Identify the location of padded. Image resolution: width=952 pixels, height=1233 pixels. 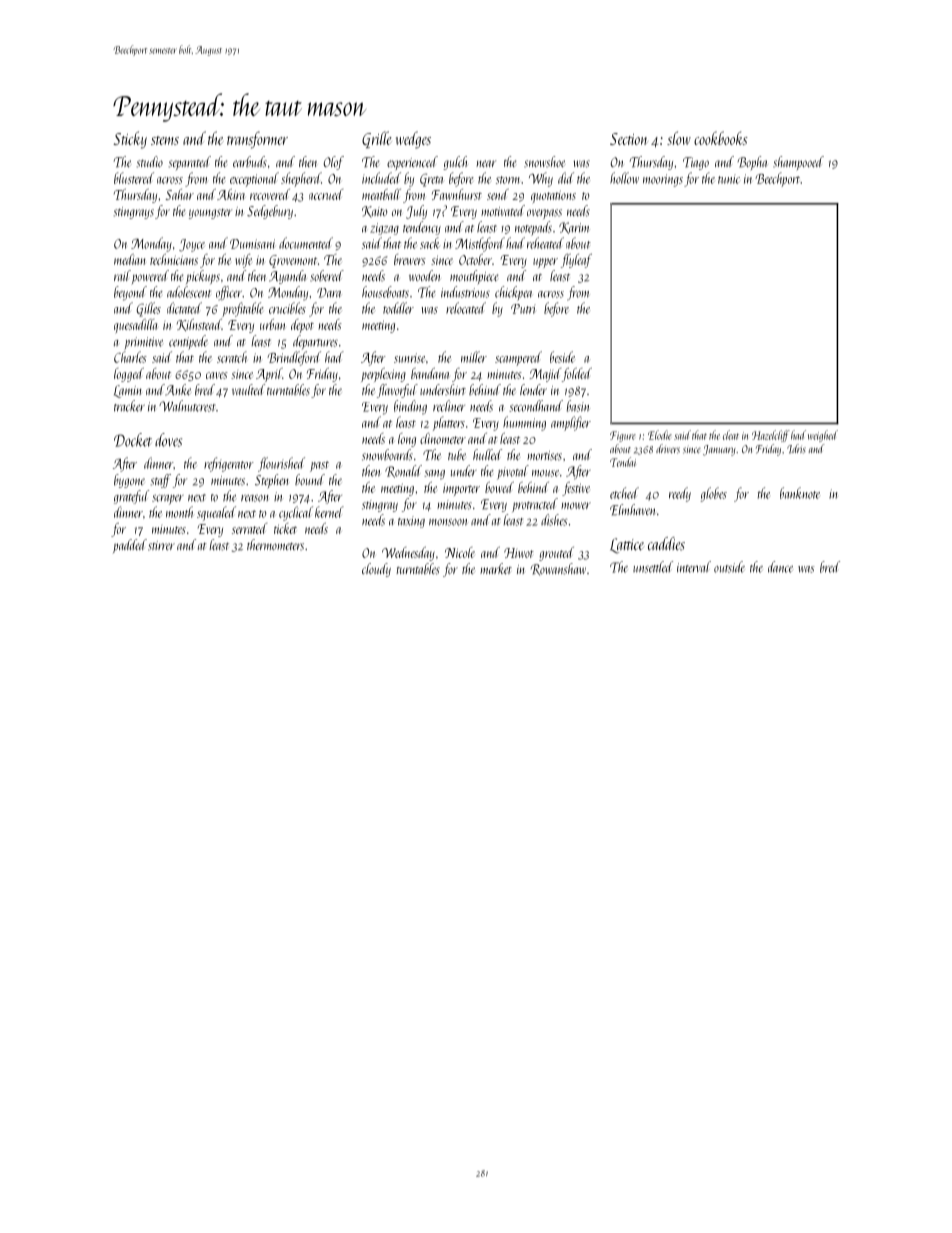
(130, 546).
